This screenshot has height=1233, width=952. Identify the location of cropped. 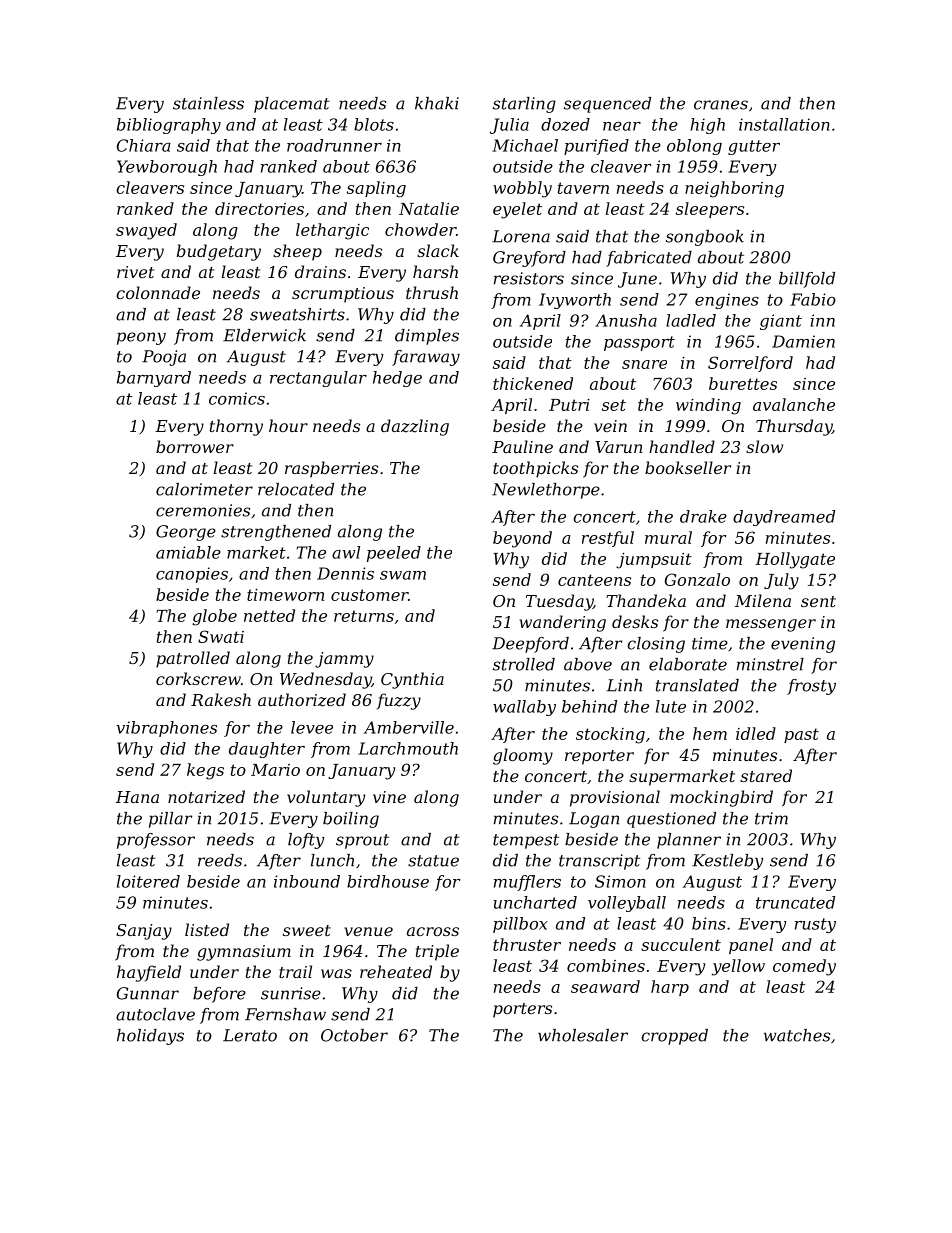
(674, 1037).
